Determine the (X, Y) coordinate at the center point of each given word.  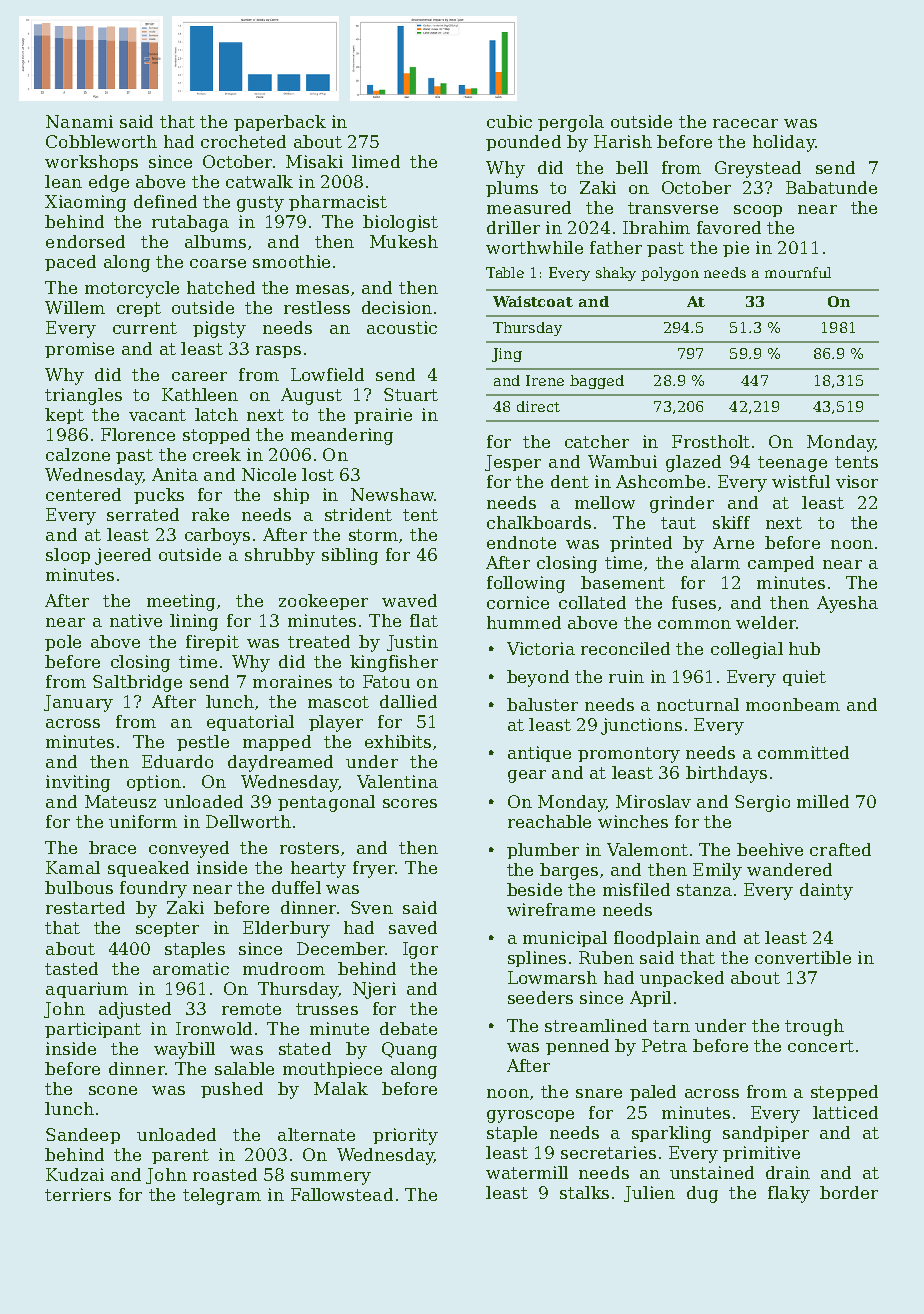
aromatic (191, 968)
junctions (641, 726)
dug (702, 1194)
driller (513, 227)
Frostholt (711, 441)
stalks (584, 1192)
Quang (409, 1050)
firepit (212, 643)
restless (317, 307)
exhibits (398, 741)
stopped (216, 436)
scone (113, 1090)
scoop (758, 211)
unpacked (682, 979)
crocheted (243, 141)
